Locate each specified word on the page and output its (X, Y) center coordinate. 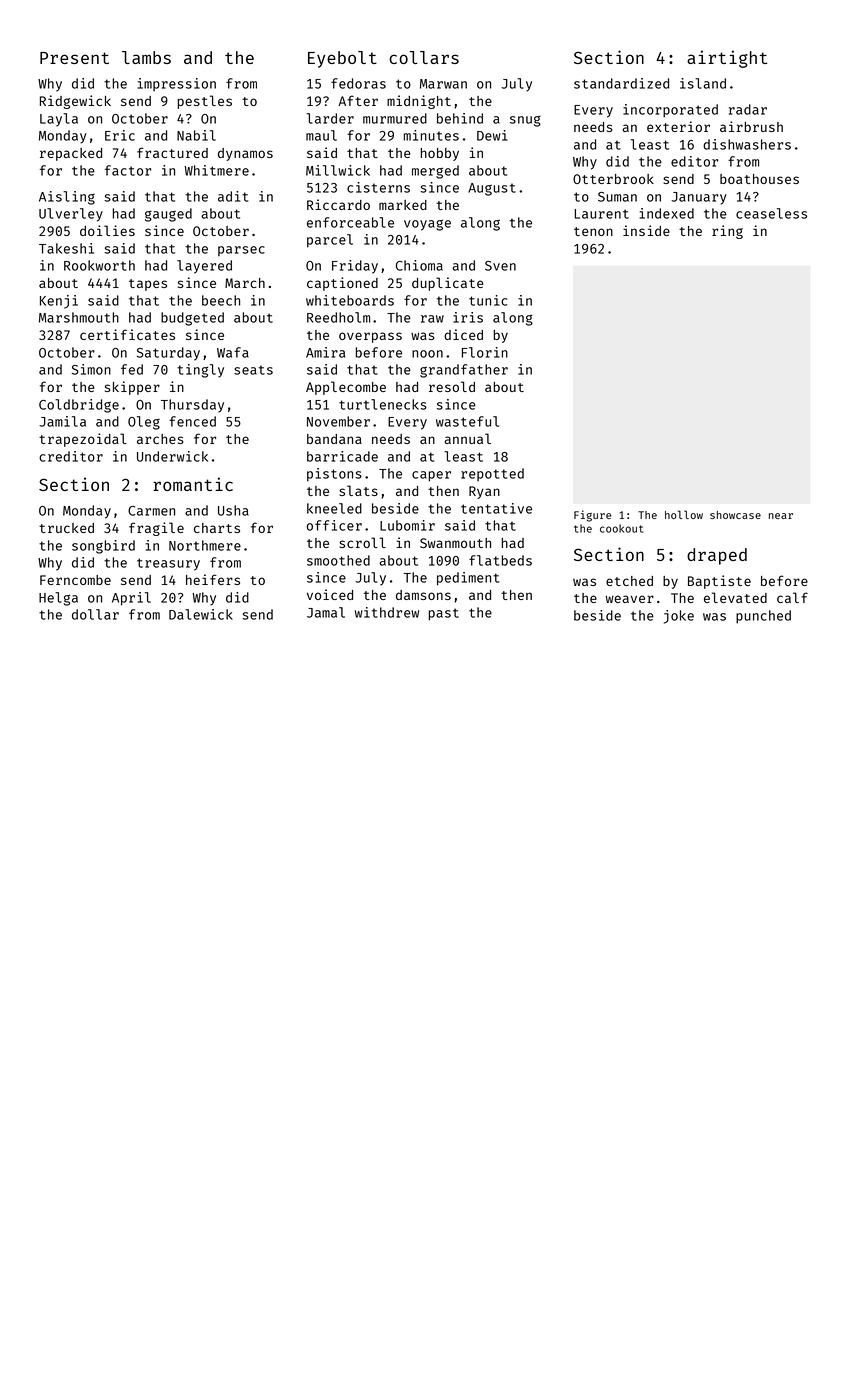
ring (727, 232)
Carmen (151, 511)
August (492, 189)
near (781, 516)
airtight (727, 59)
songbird (103, 547)
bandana (334, 439)
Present (74, 58)
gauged (168, 215)
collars (424, 57)
